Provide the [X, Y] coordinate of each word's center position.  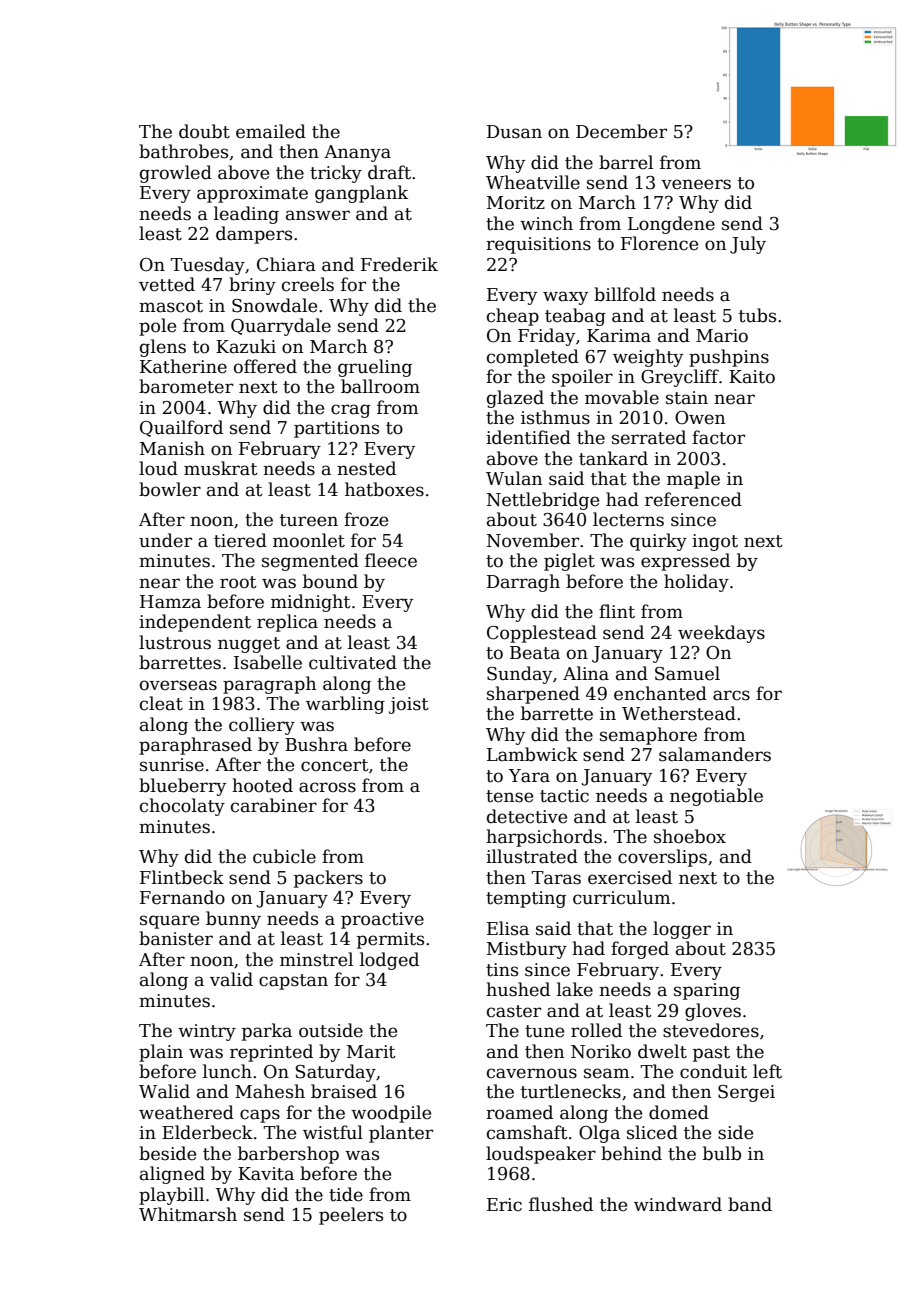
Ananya [357, 153]
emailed [271, 131]
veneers [696, 184]
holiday [696, 583]
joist [409, 705]
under [165, 540]
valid [231, 979]
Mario [722, 336]
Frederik [399, 264]
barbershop [288, 1155]
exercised [630, 877]
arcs [731, 695]
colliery [262, 726]
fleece [391, 560]
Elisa [508, 928]
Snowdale [274, 305]
